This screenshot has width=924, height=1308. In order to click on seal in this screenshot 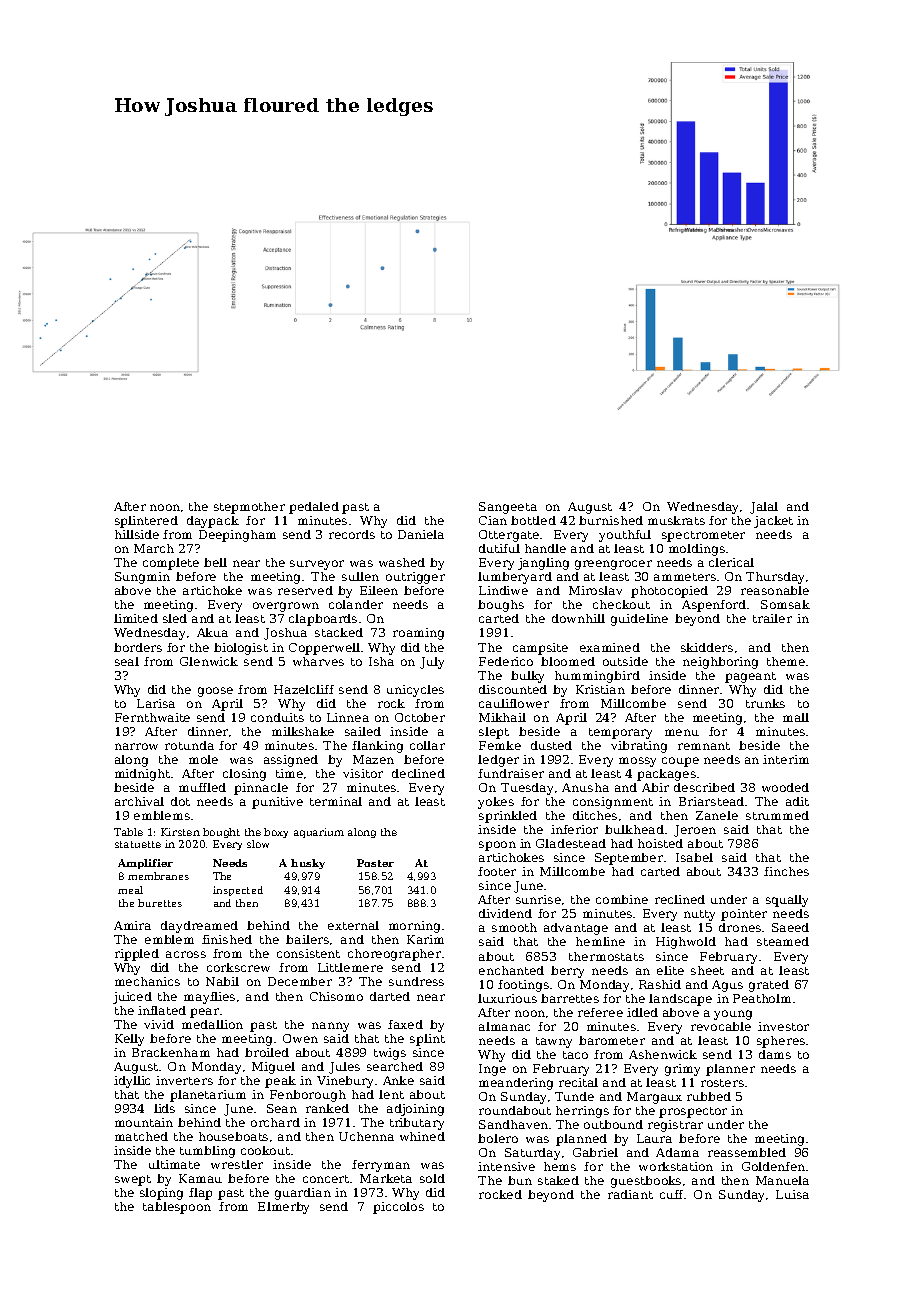, I will do `click(127, 661)`.
